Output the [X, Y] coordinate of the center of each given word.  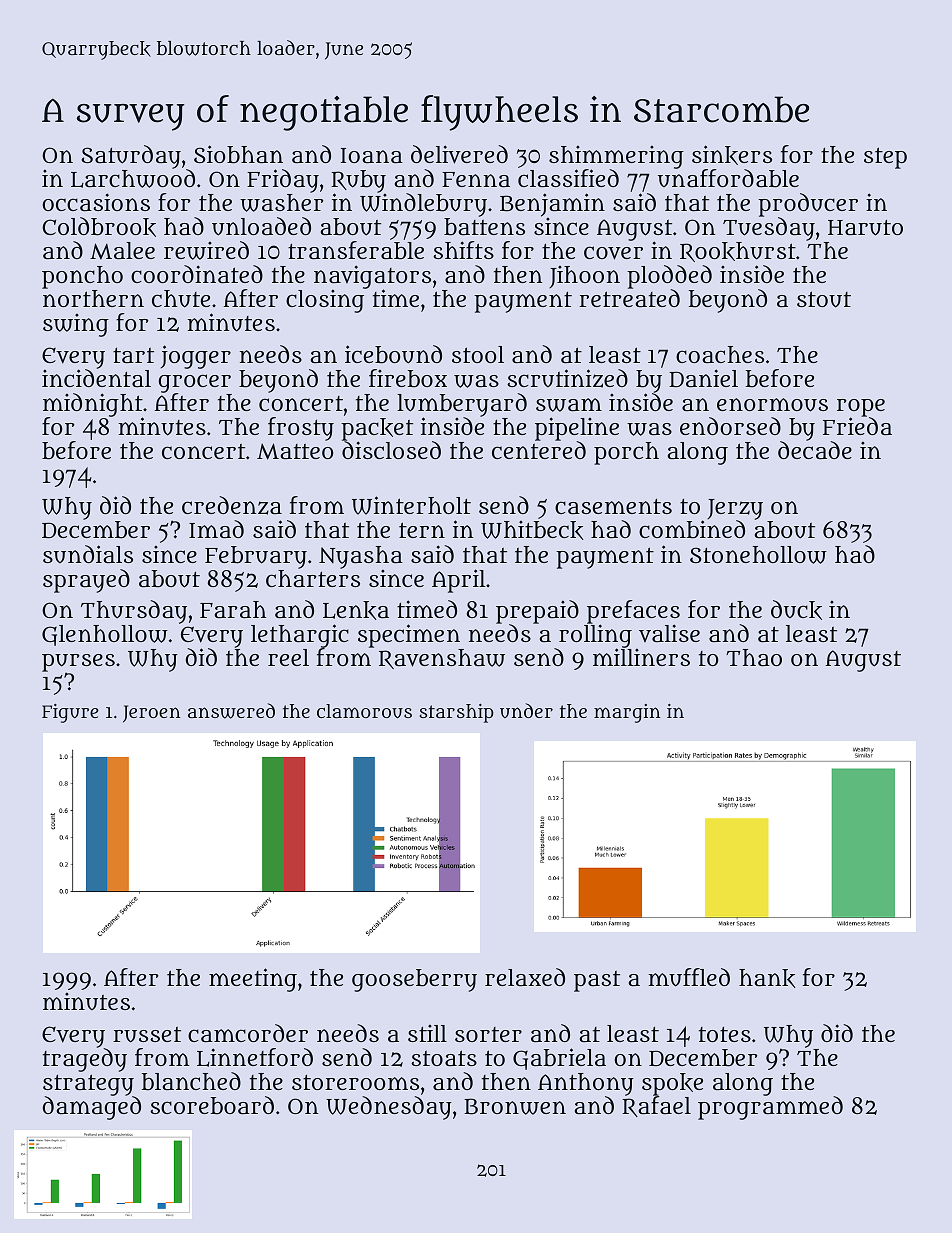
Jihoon [584, 277]
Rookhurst [738, 252]
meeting [253, 980]
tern [422, 530]
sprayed [86, 581]
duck [796, 610]
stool [478, 354]
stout [824, 299]
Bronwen [515, 1106]
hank [767, 978]
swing [76, 325]
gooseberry [414, 980]
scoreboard [212, 1105]
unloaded [261, 226]
